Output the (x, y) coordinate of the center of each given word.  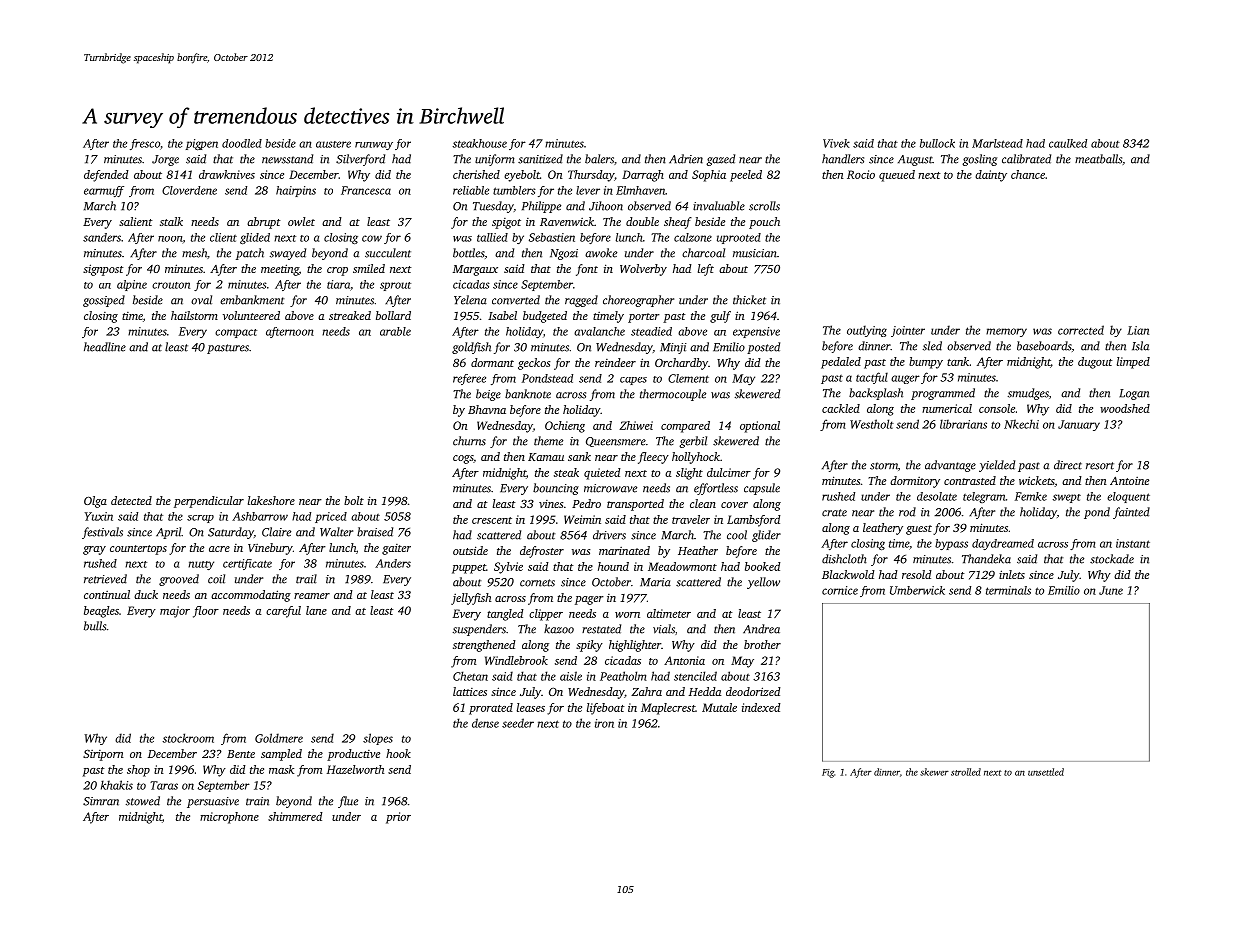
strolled (966, 772)
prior (398, 818)
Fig (828, 773)
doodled (242, 143)
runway (374, 146)
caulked (1068, 143)
